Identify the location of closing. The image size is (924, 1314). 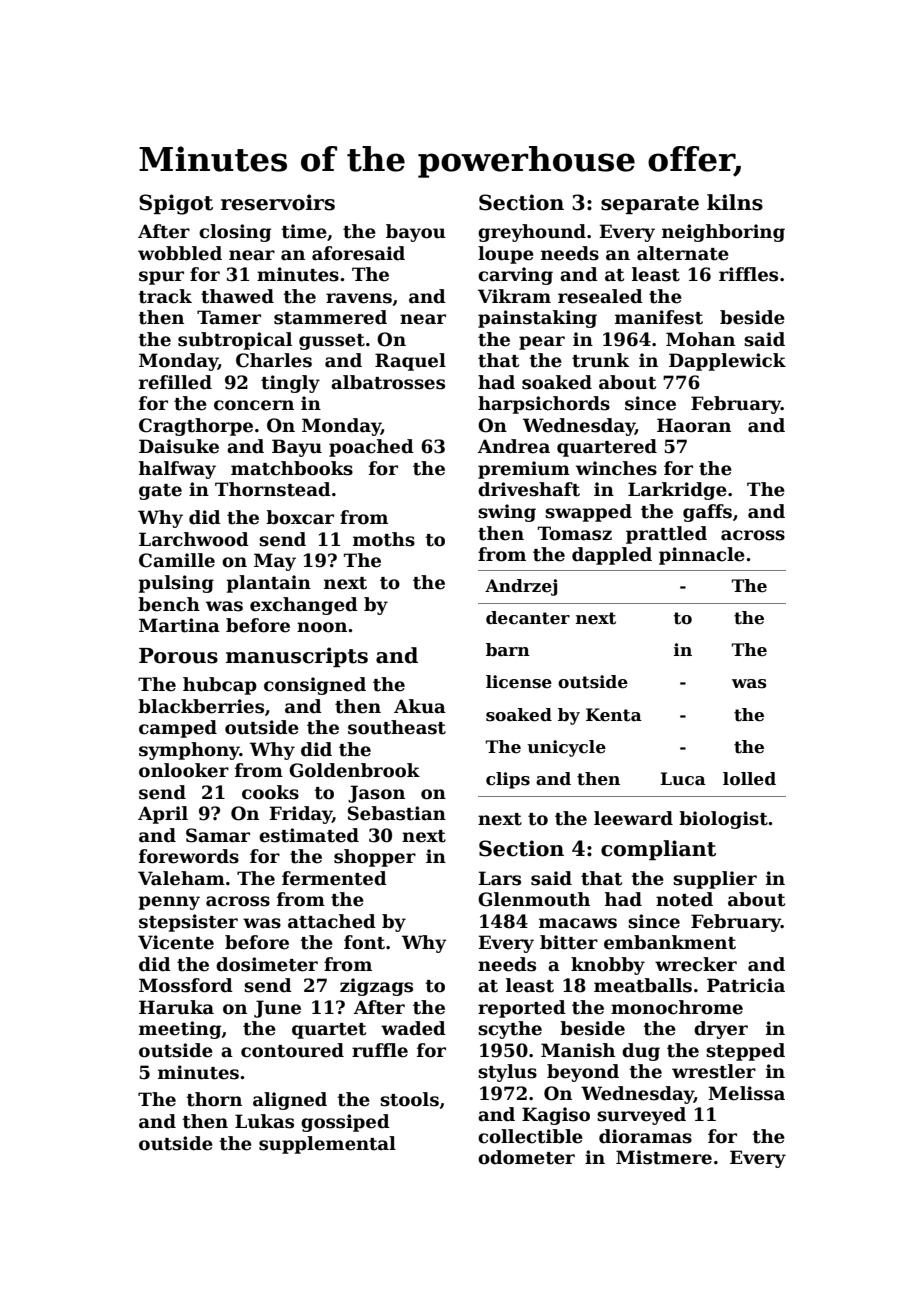
(235, 233).
